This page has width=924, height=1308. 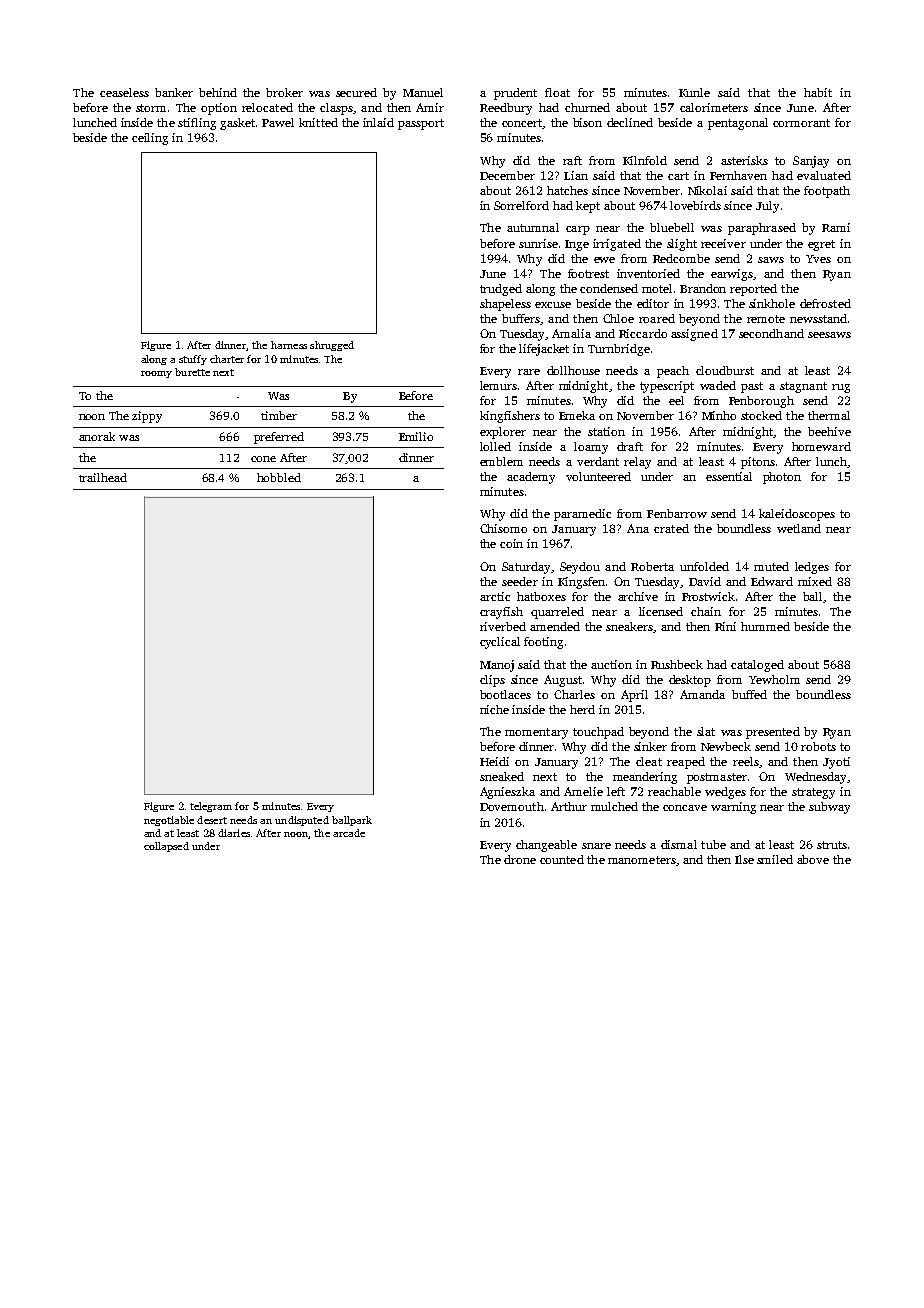 What do you see at coordinates (349, 833) in the page?
I see `arcade` at bounding box center [349, 833].
